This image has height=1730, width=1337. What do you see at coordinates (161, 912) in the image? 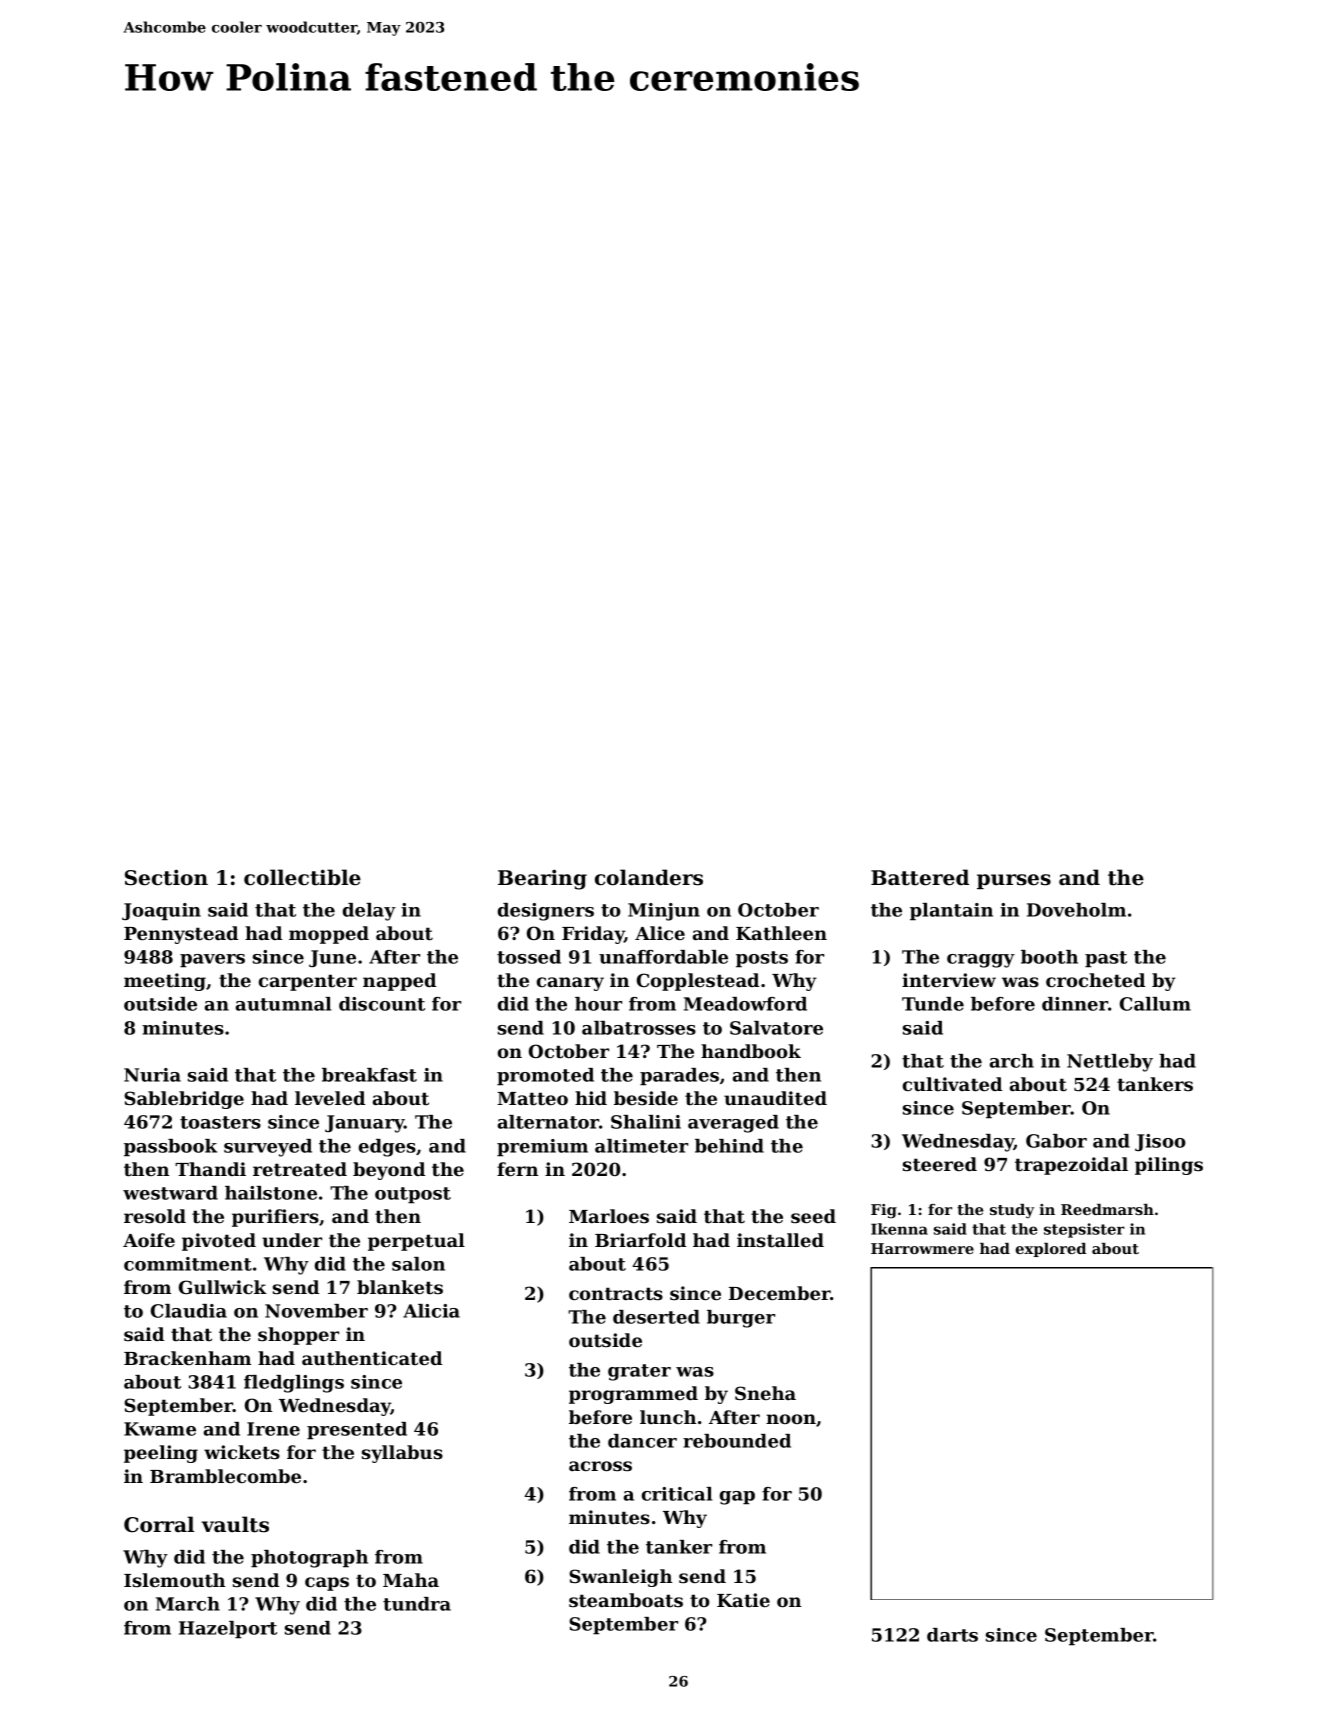
I see `Joaquin` at bounding box center [161, 912].
